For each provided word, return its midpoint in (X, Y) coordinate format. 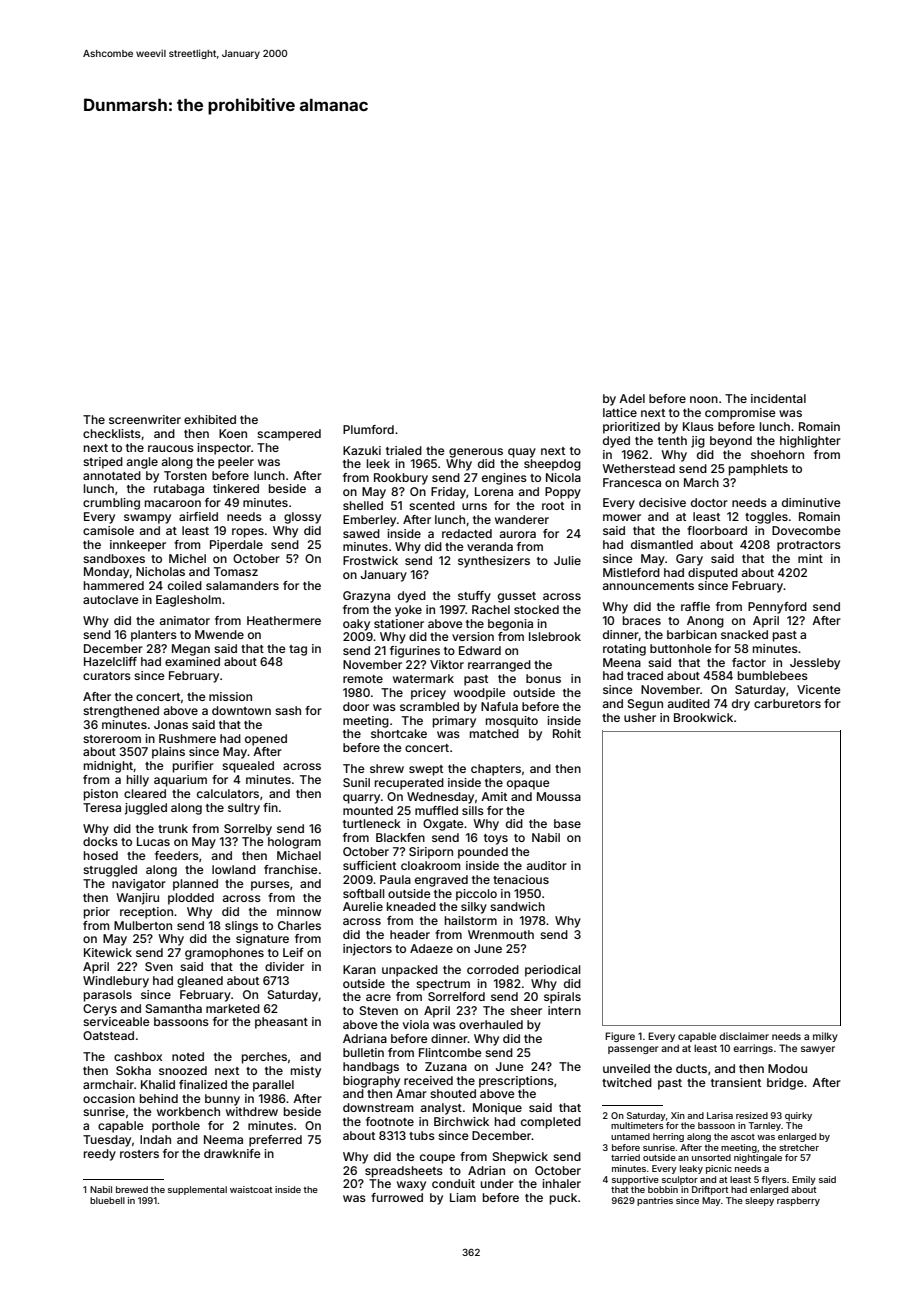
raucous (171, 448)
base (567, 823)
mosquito (512, 722)
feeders (177, 855)
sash (288, 710)
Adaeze (431, 948)
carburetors (787, 703)
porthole (176, 1127)
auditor (547, 865)
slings (241, 927)
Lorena (494, 491)
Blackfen (400, 837)
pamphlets (758, 470)
